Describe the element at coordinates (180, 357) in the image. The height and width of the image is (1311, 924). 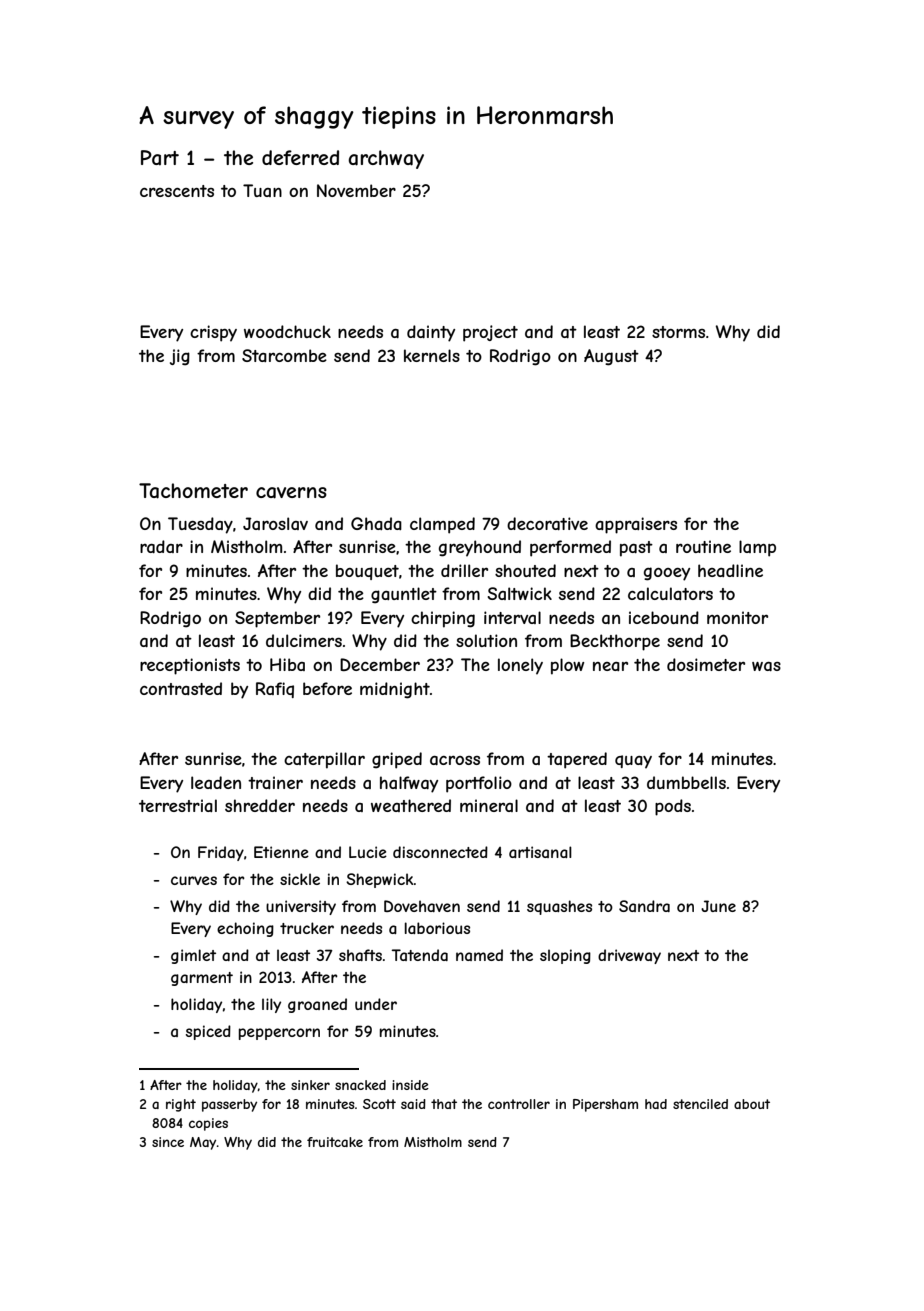
I see `jig` at that location.
